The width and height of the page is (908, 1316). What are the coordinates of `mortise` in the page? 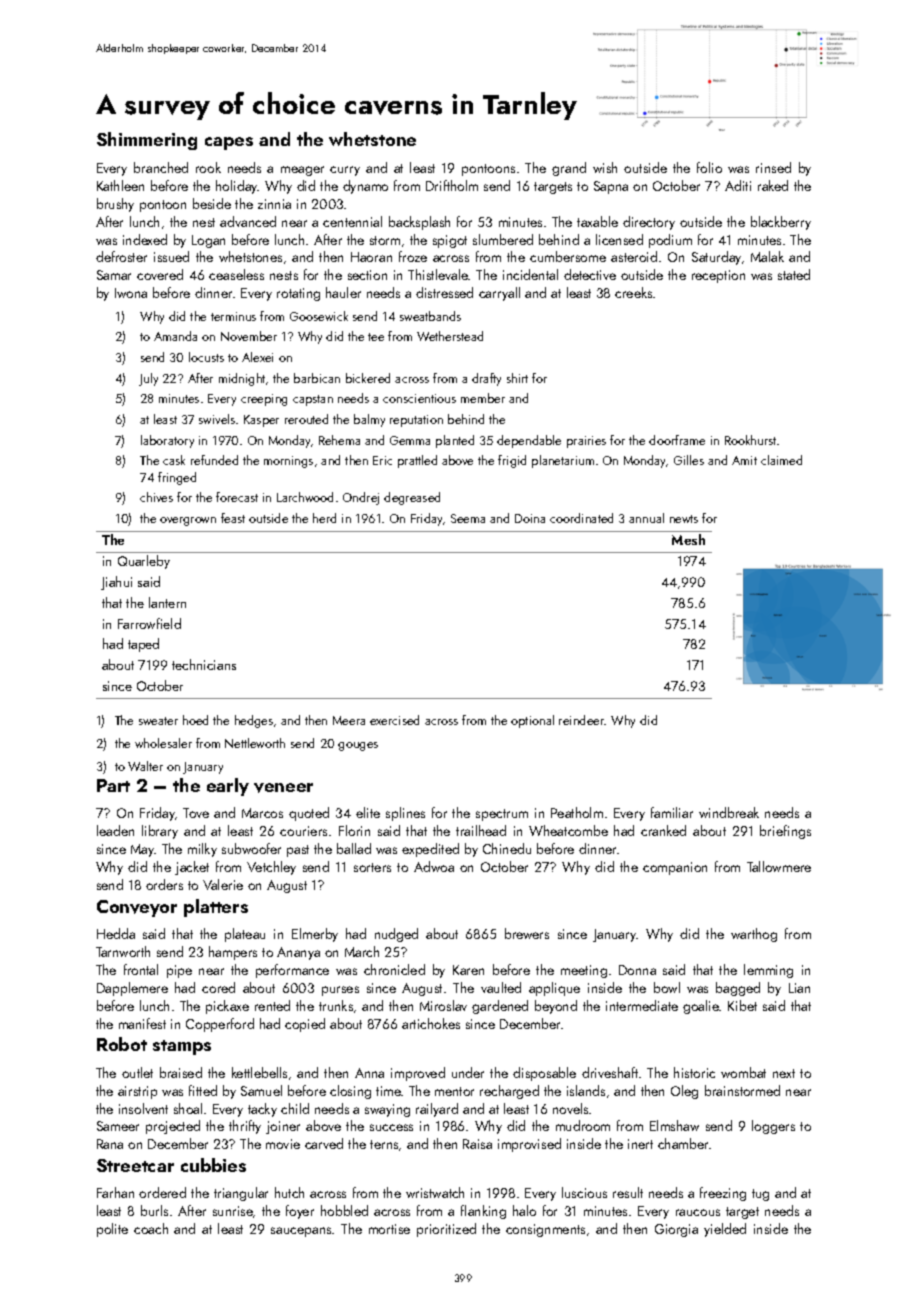 It's located at (389, 1229).
